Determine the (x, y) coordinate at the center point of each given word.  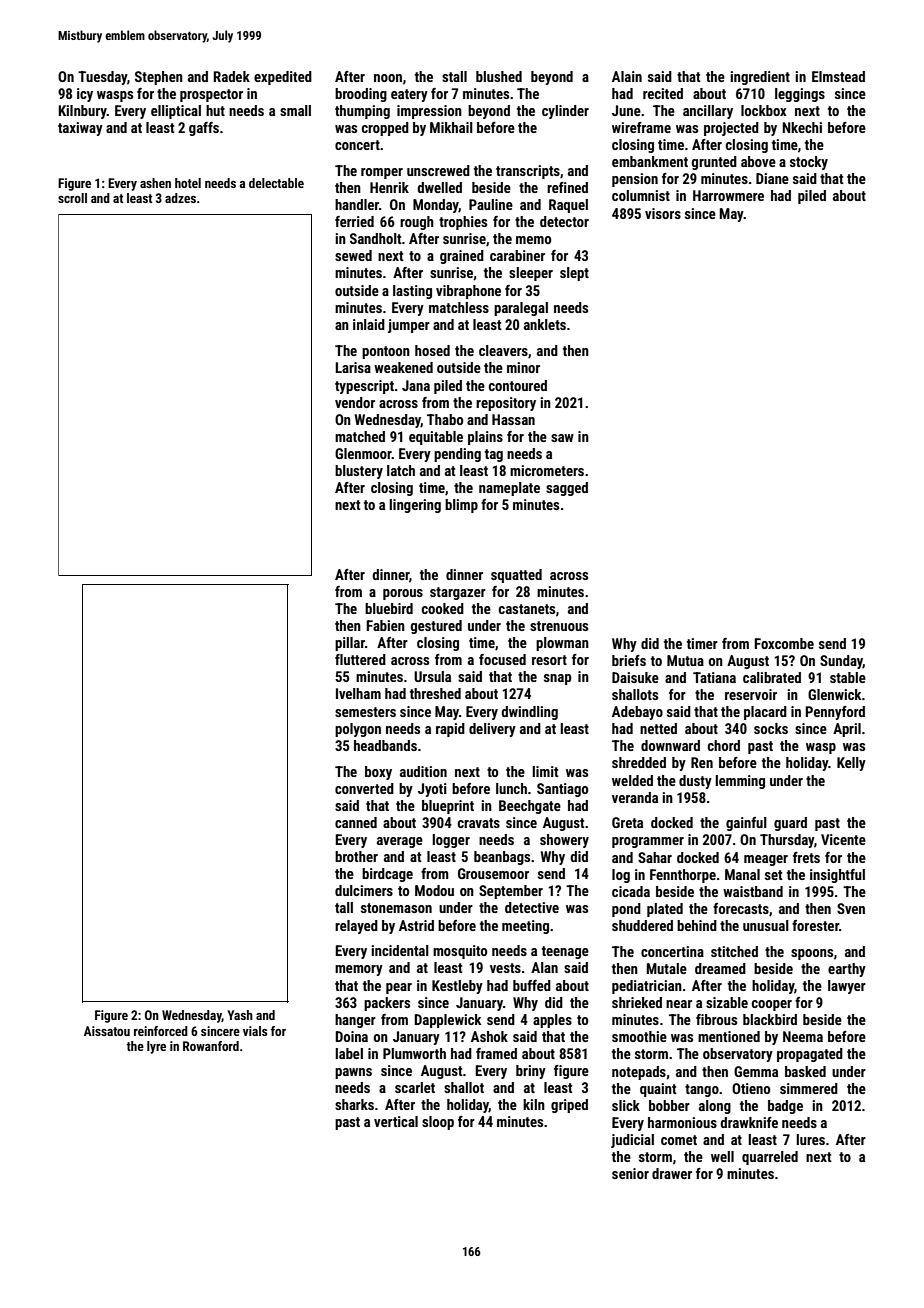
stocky (809, 163)
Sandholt (376, 238)
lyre (156, 1047)
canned (356, 822)
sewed (353, 255)
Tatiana (714, 677)
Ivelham (358, 693)
